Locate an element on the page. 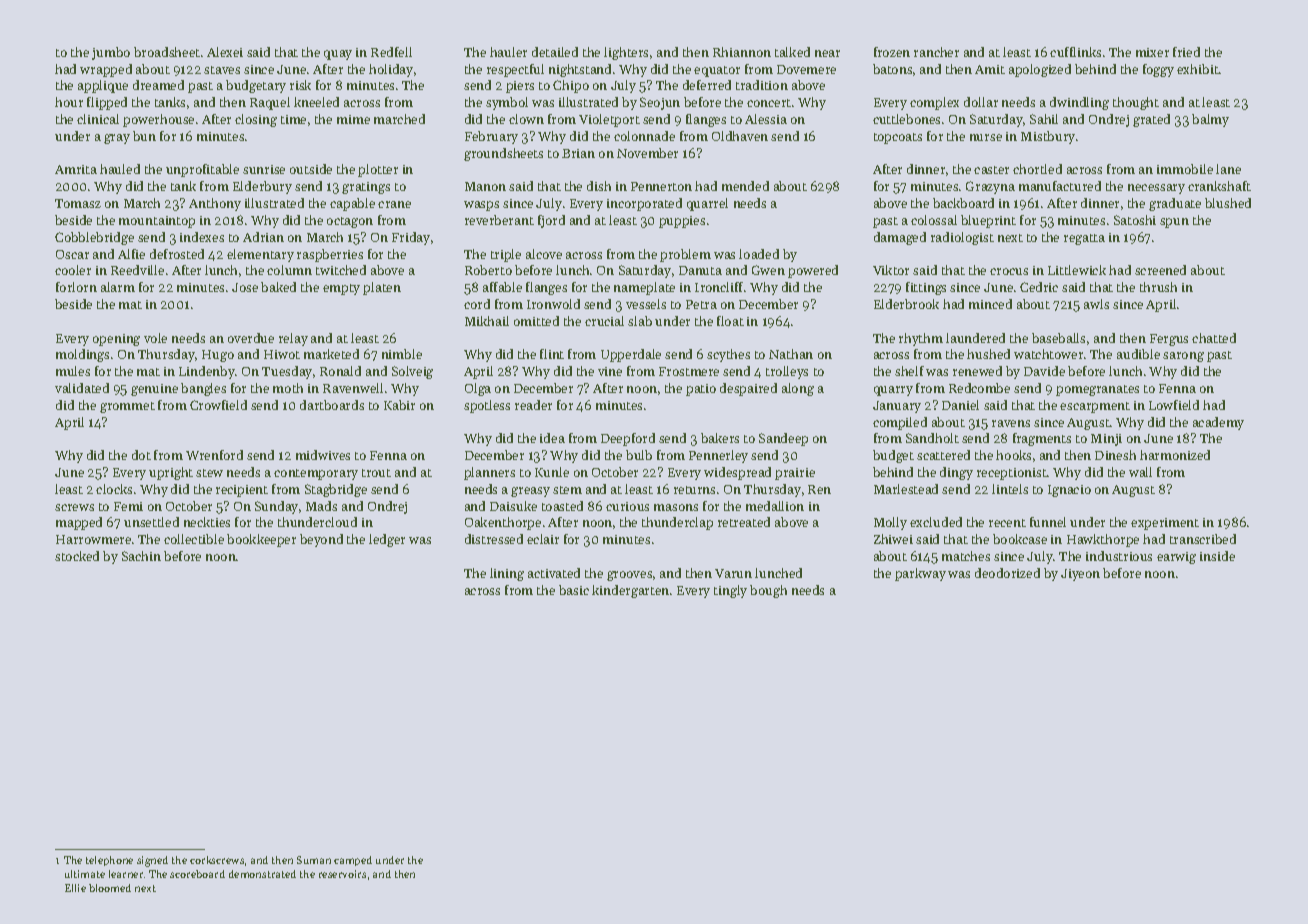 The height and width of the document is (924, 1308). clinical is located at coordinates (98, 119).
